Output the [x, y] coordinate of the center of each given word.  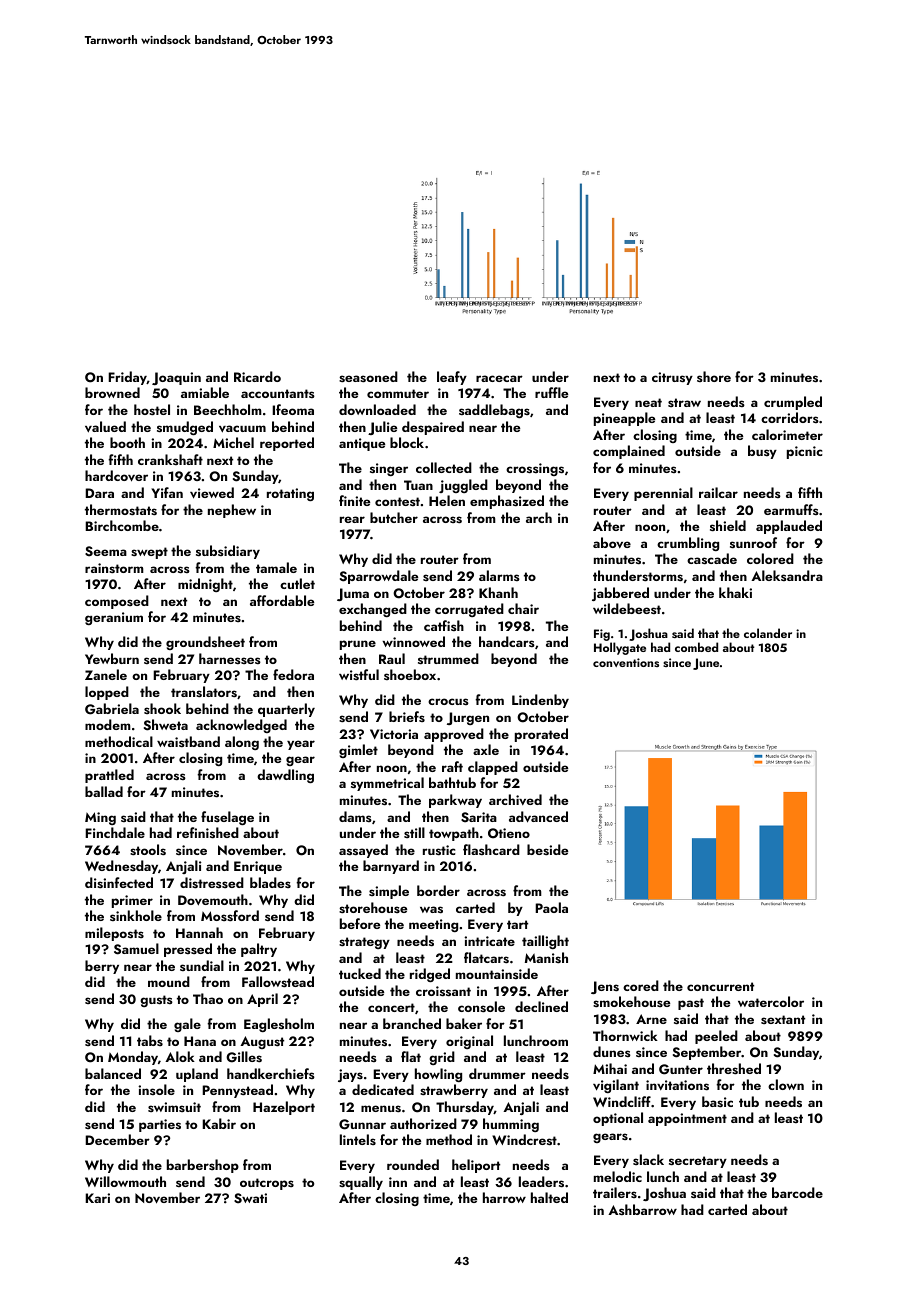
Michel [233, 442]
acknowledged [241, 726]
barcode [797, 1192]
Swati [250, 1198]
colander [768, 633]
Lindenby [540, 701]
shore [714, 376]
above [612, 542]
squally [361, 1183]
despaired [433, 428]
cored [641, 985]
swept [149, 553]
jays [350, 1075]
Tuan [418, 485]
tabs [150, 1040]
